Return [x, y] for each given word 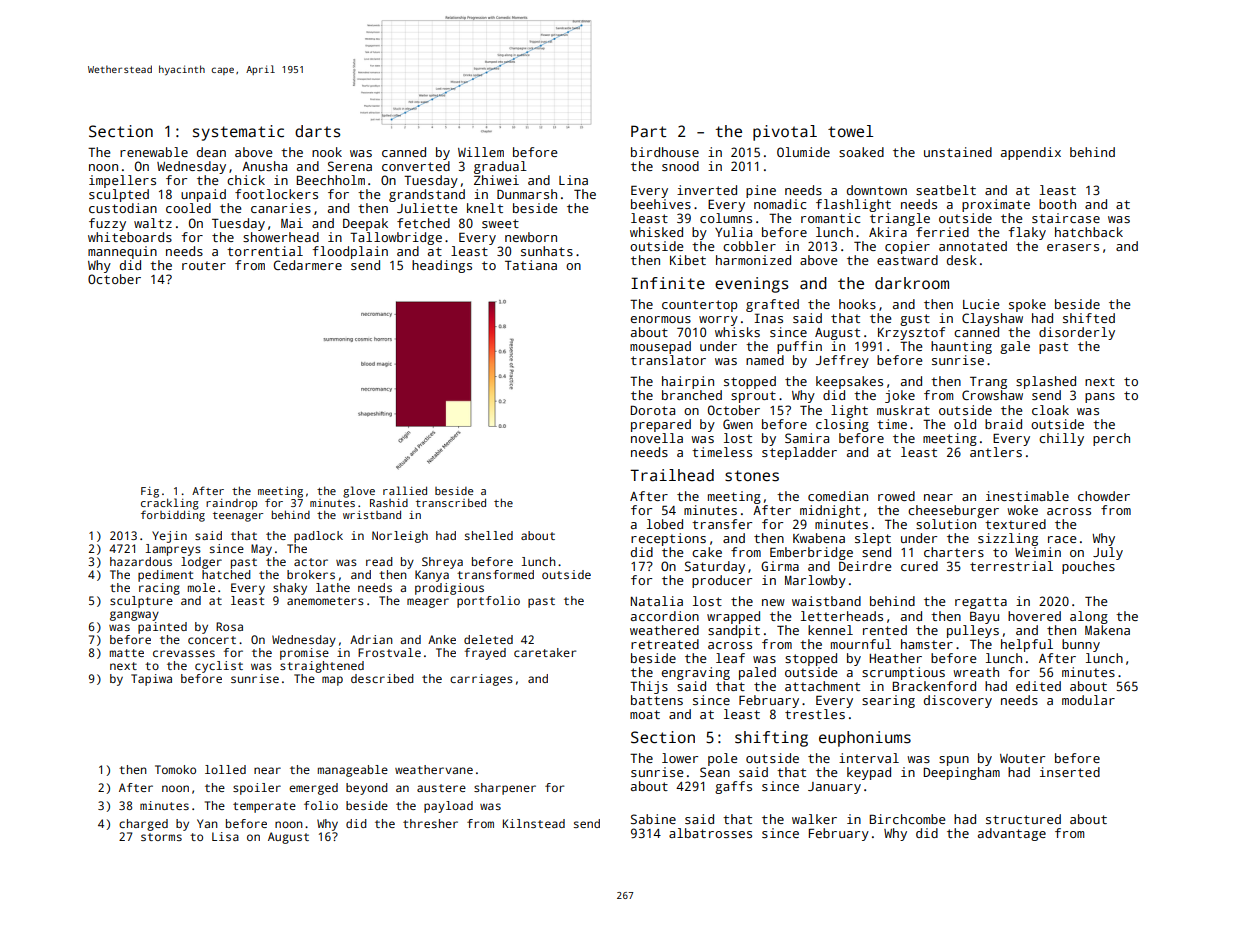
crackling [170, 504]
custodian [123, 208]
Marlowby [815, 581]
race [1062, 539]
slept [873, 539]
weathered [664, 630]
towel [850, 131]
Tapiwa [151, 680]
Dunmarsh [527, 194]
